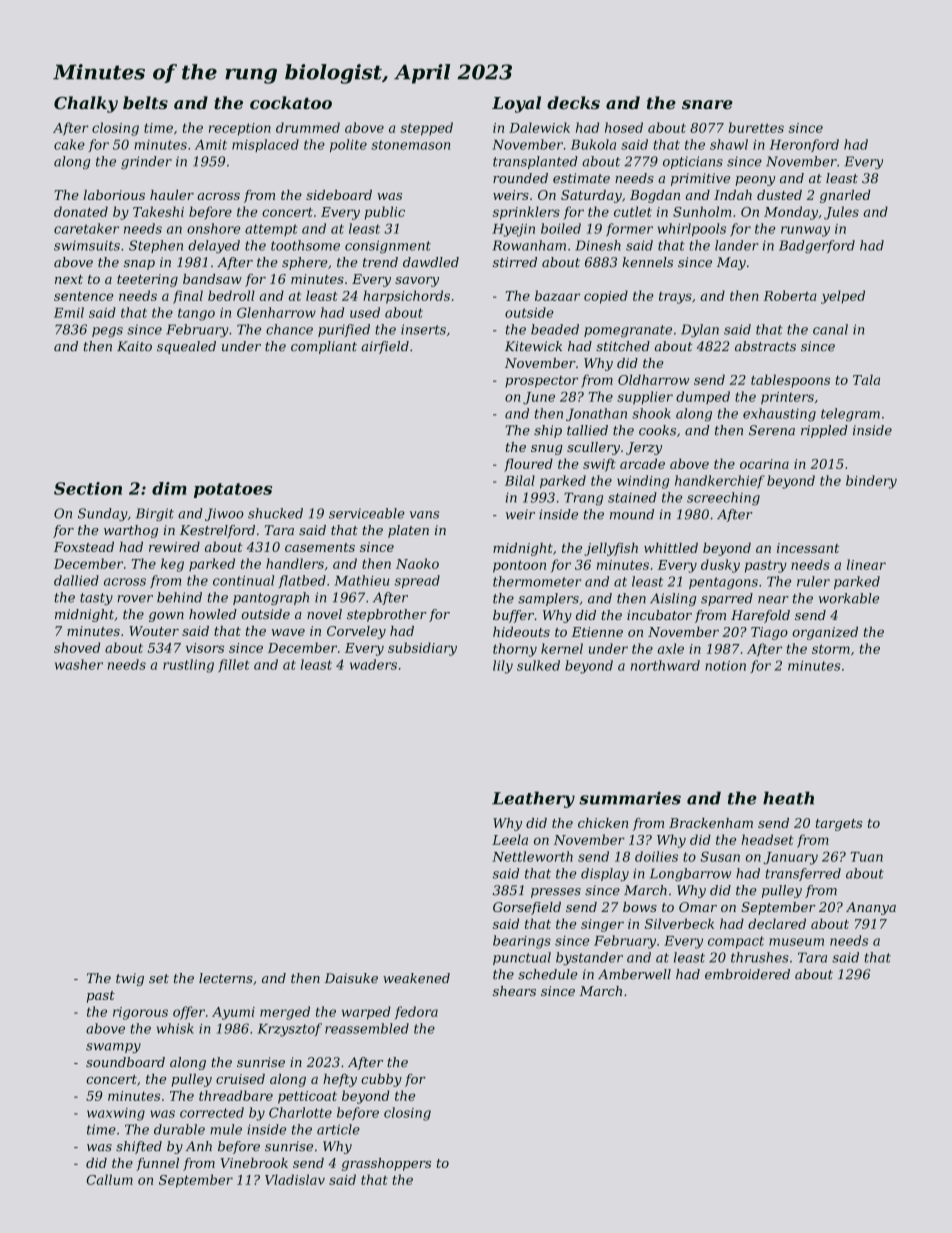 This page has width=952, height=1233. I want to click on yelped, so click(843, 297).
